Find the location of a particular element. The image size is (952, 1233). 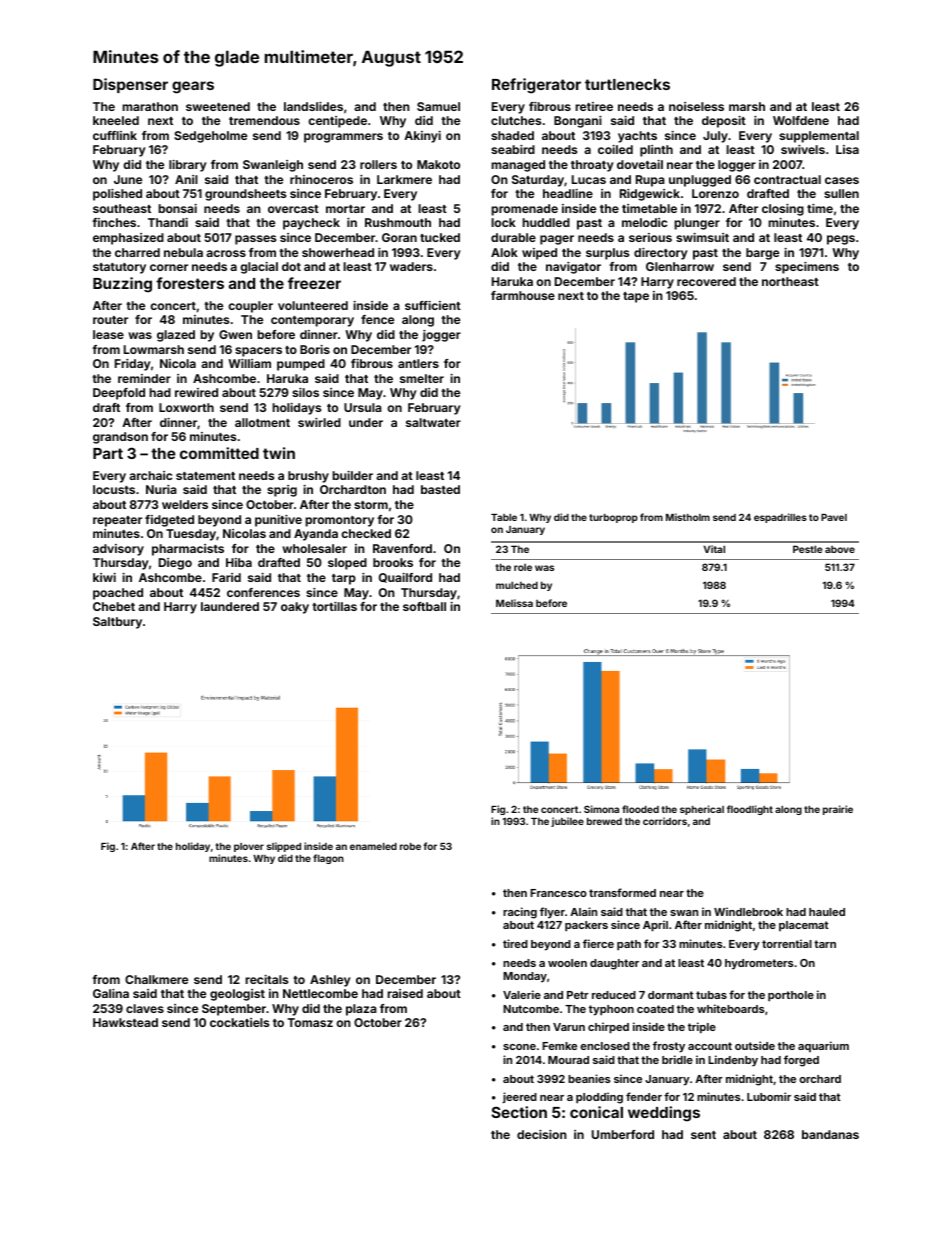

sent is located at coordinates (703, 1135).
